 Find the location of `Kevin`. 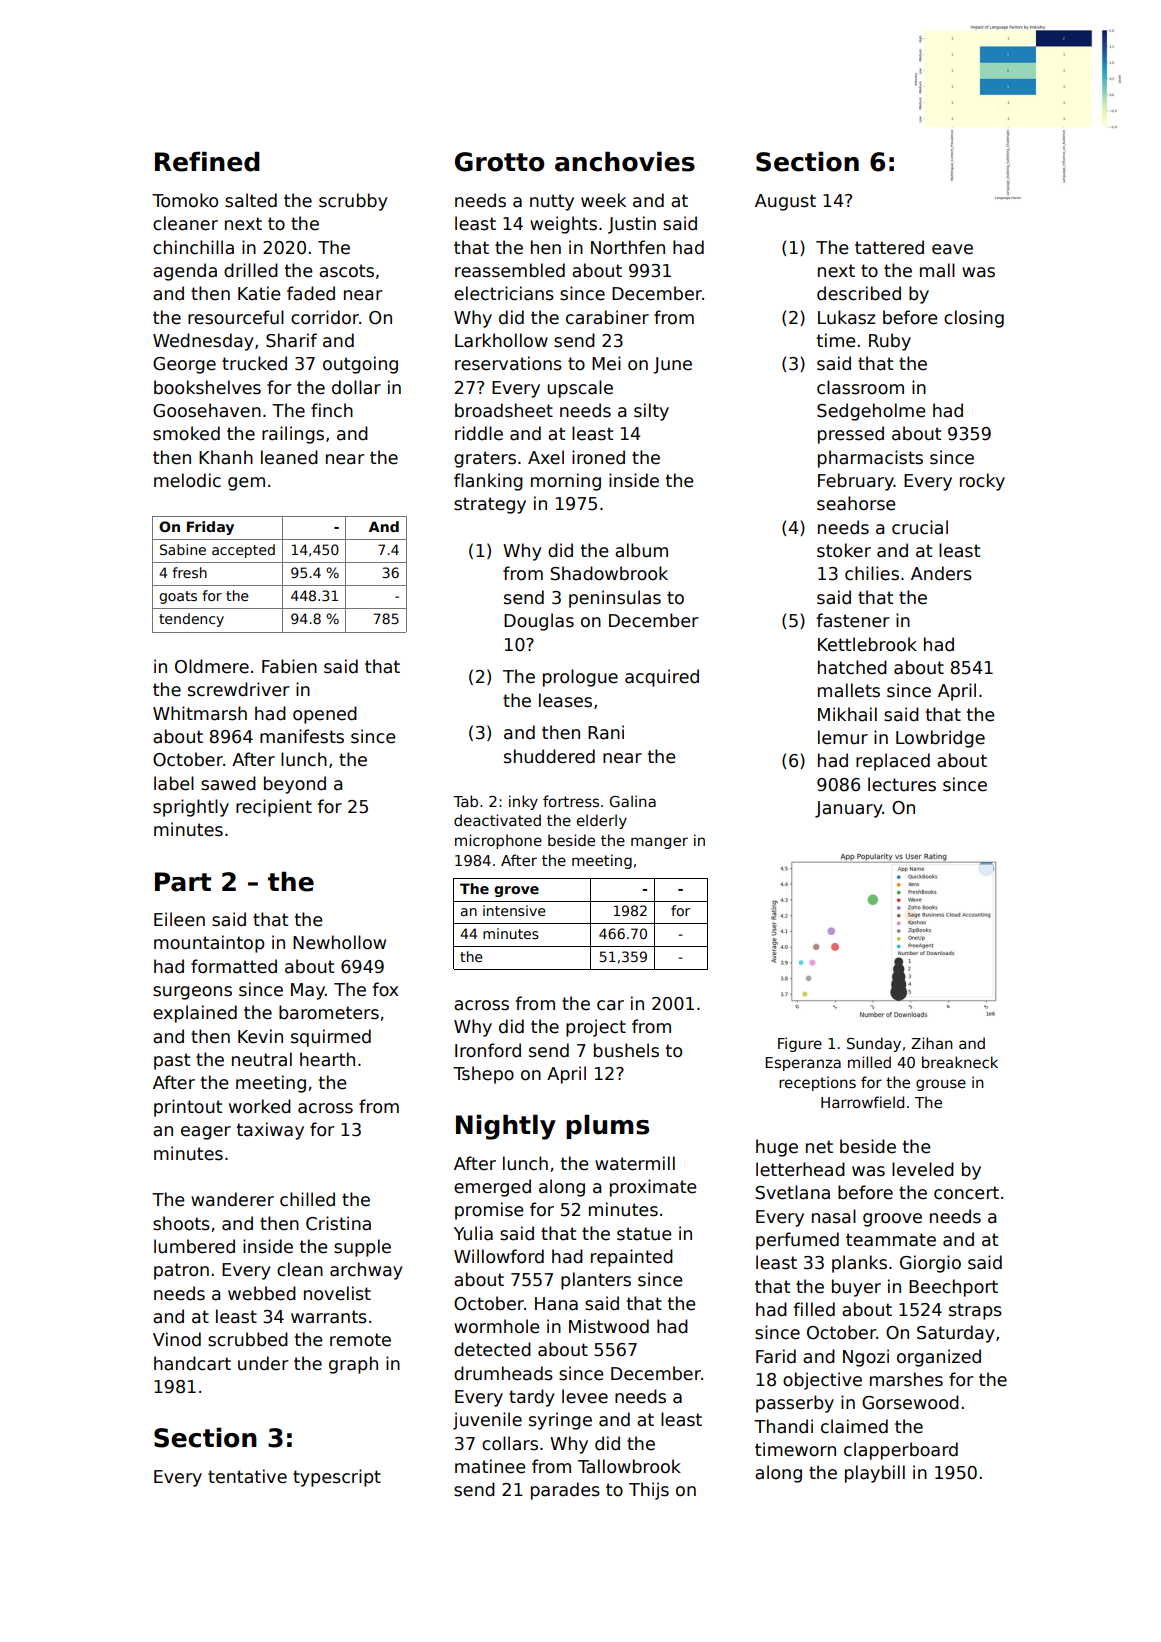

Kevin is located at coordinates (260, 1036).
